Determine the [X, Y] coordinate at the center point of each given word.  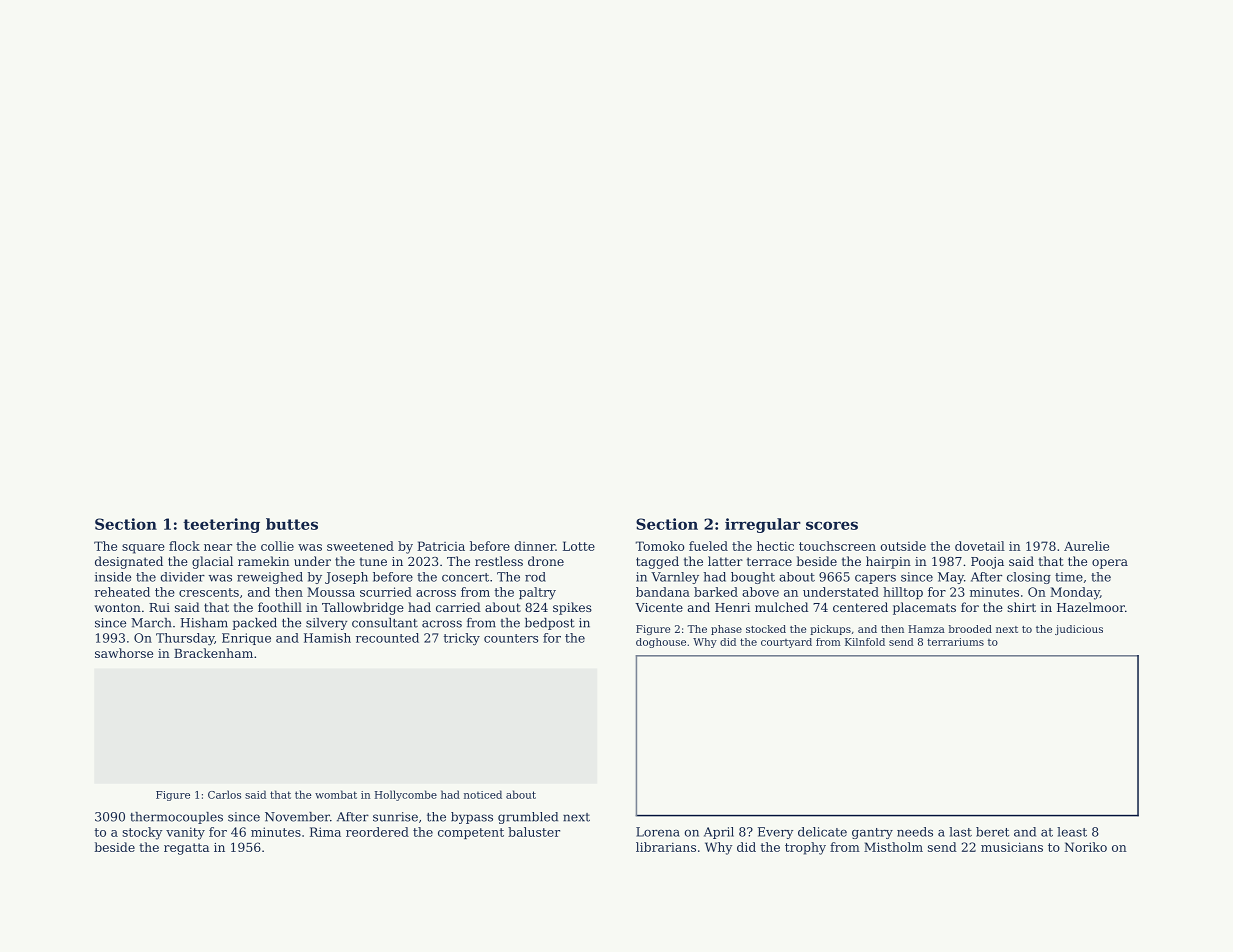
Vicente [659, 607]
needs [915, 832]
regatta [186, 849]
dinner [535, 546]
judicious [1079, 630]
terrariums [955, 642]
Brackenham [213, 653]
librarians [666, 847]
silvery [326, 624]
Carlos [224, 794]
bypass [472, 818]
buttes [292, 524]
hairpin [888, 562]
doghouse [661, 643]
